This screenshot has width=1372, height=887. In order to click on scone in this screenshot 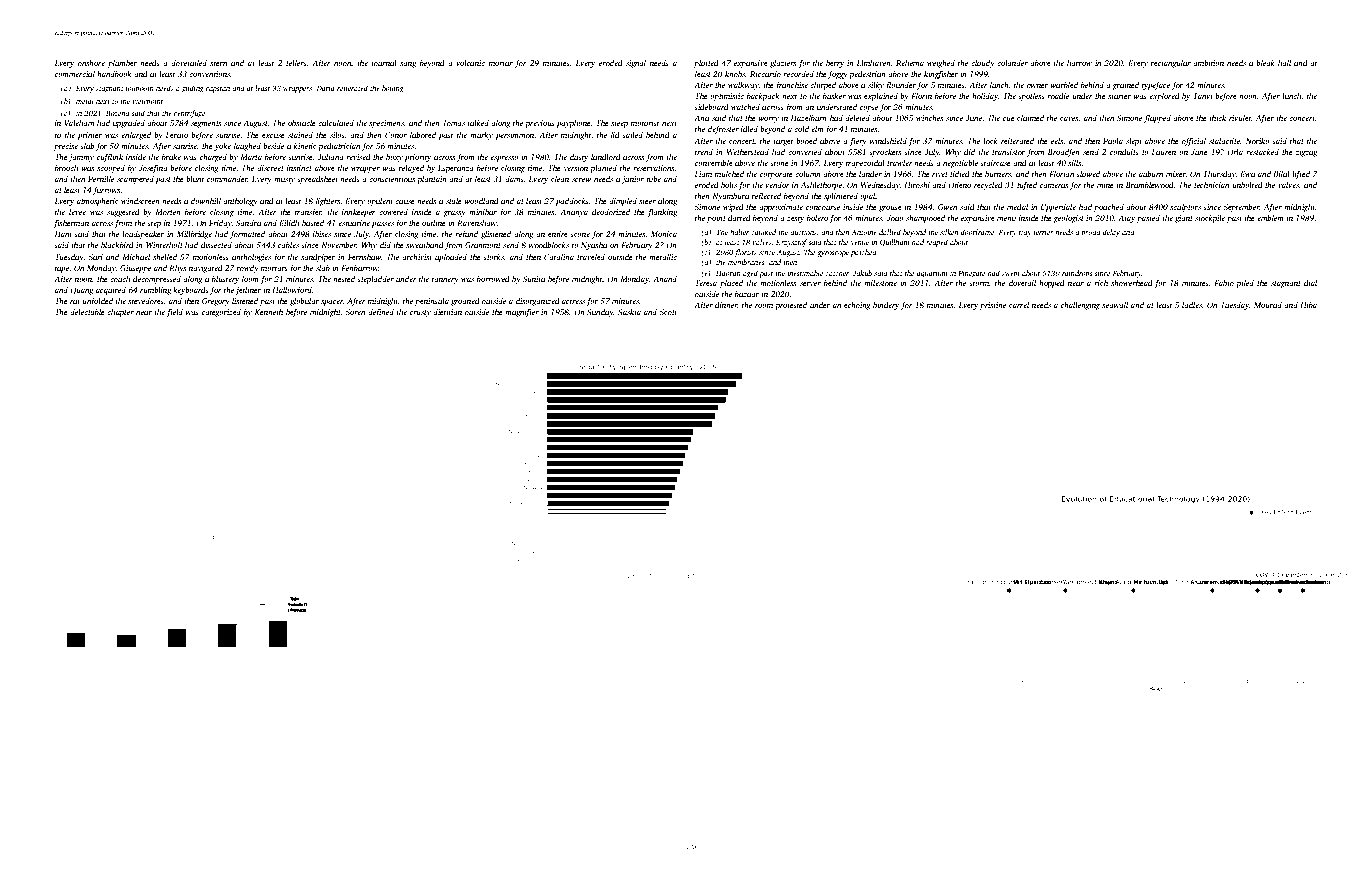, I will do `click(580, 235)`.
